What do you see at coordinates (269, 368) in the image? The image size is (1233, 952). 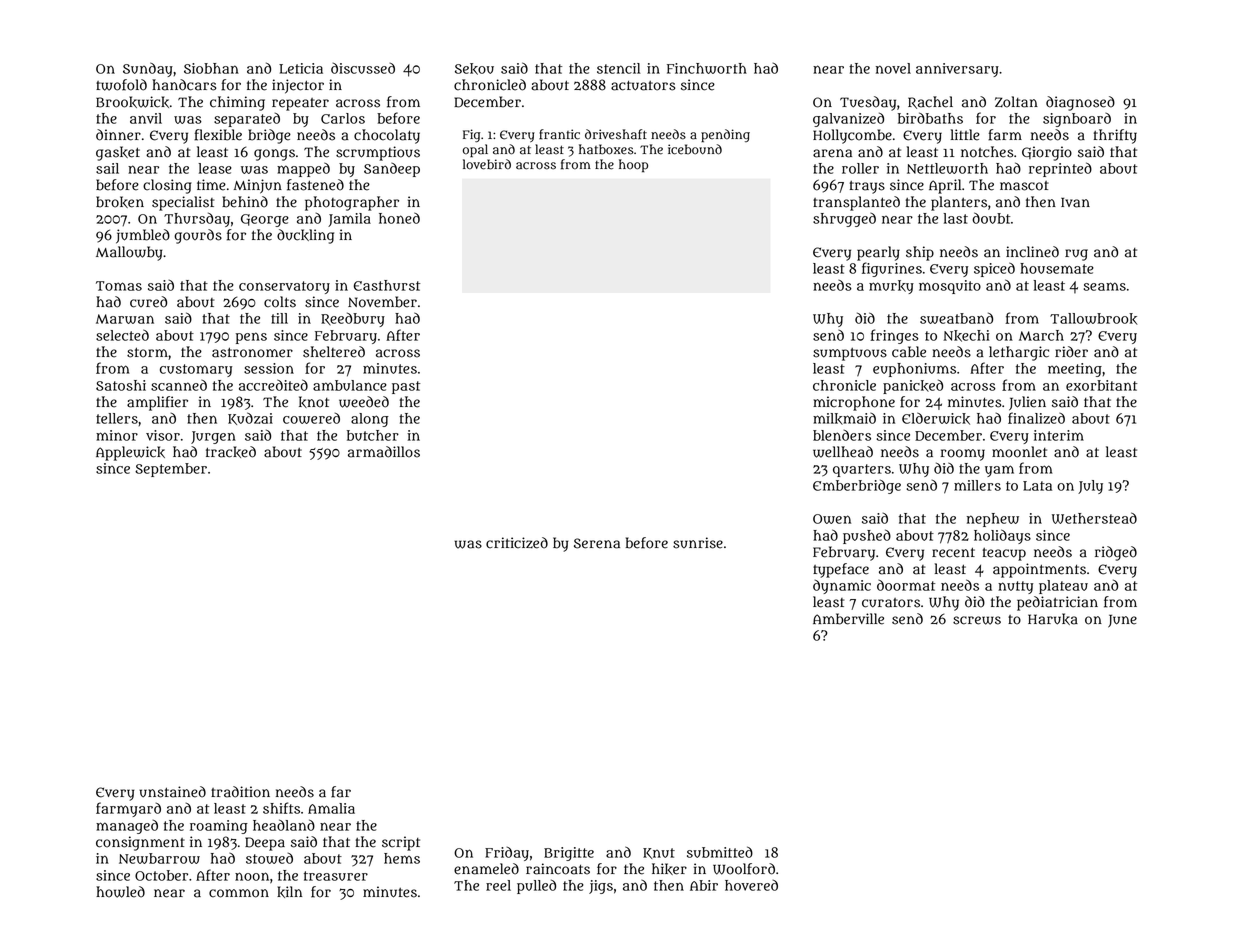 I see `session` at bounding box center [269, 368].
